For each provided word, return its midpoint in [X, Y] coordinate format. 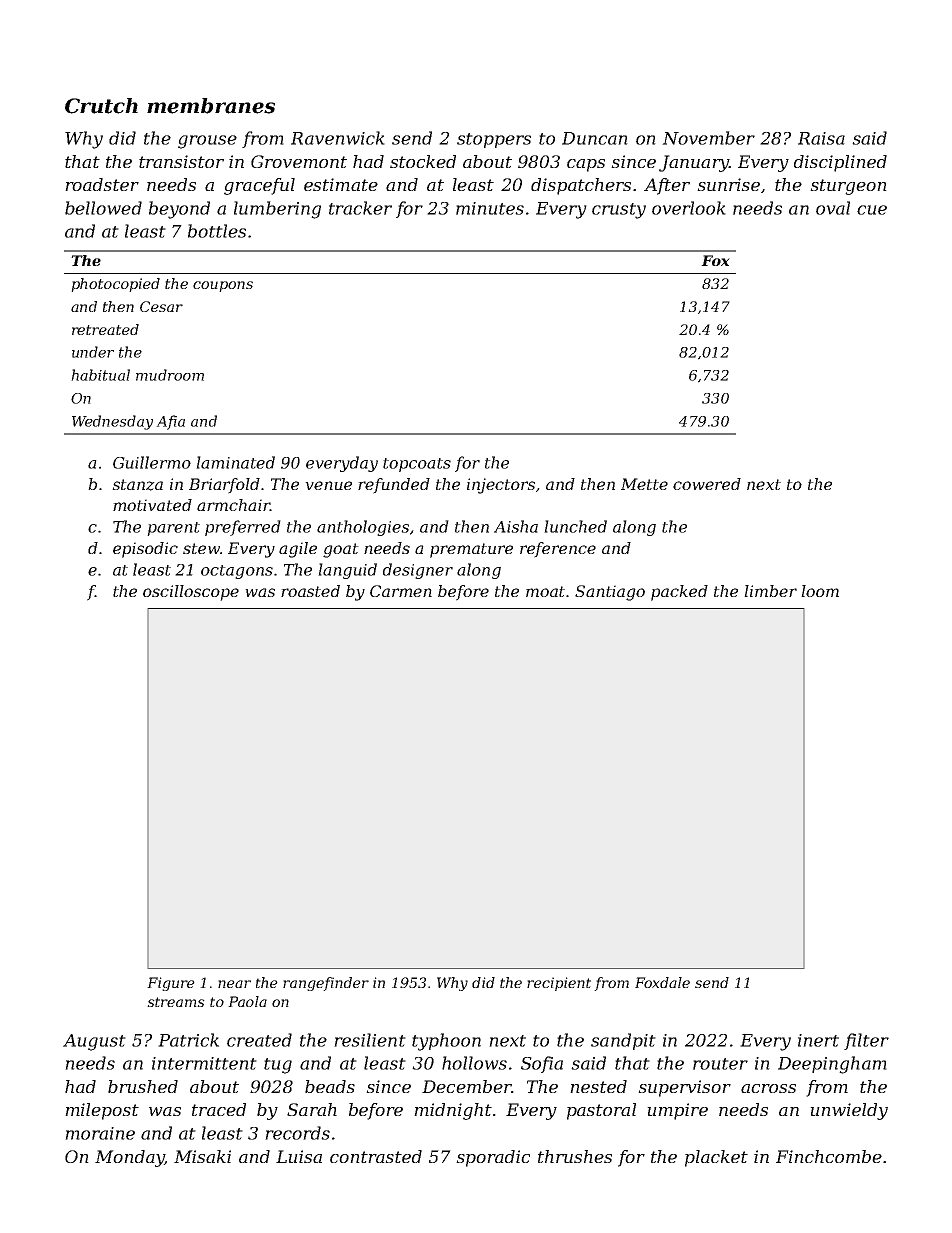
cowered [707, 484]
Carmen [401, 591]
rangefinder [326, 984]
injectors [501, 486]
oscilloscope [191, 593]
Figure [171, 984]
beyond [179, 210]
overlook [689, 208]
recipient [559, 984]
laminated [235, 462]
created [259, 1040]
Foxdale [662, 982]
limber [770, 591]
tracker [360, 208]
